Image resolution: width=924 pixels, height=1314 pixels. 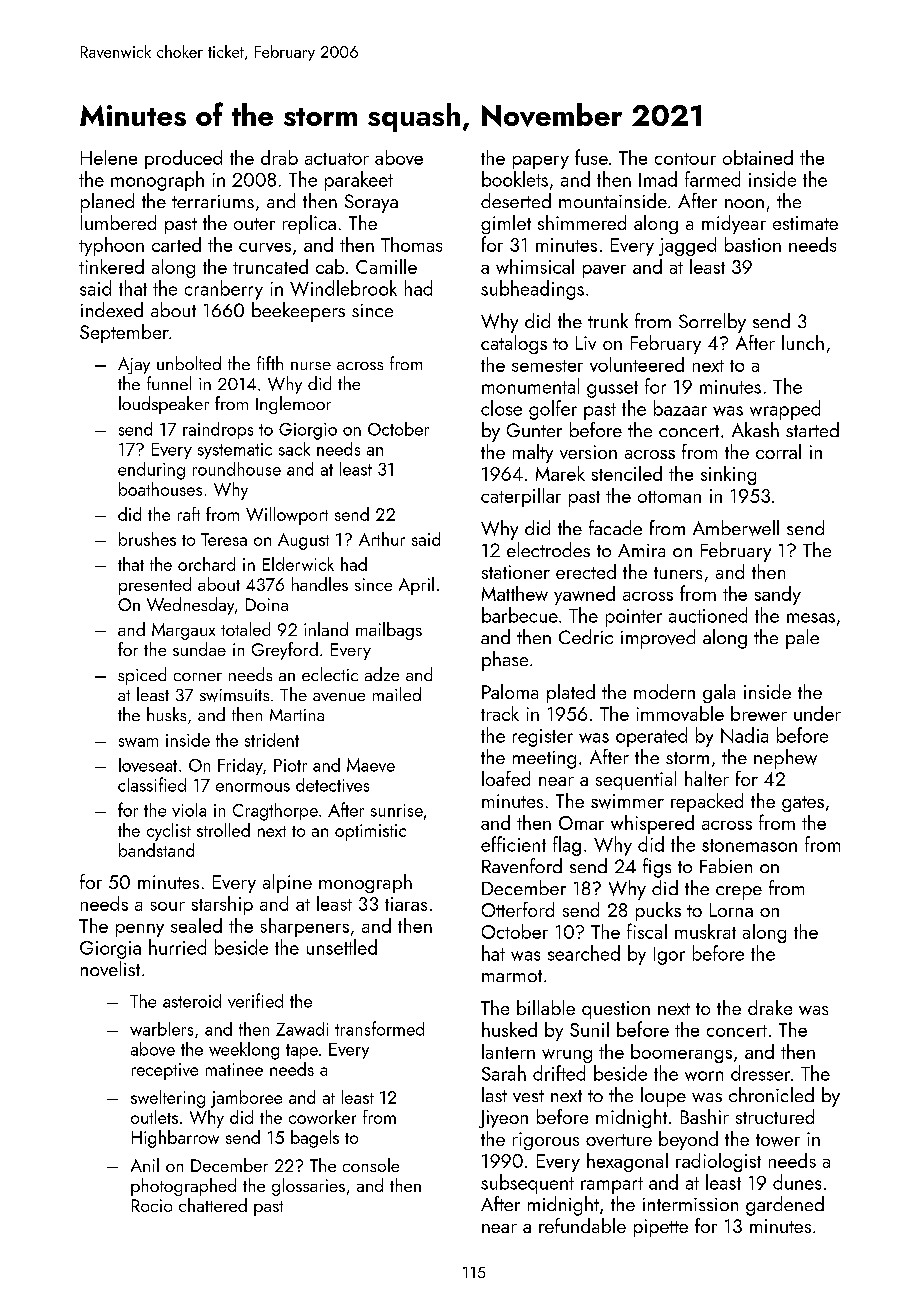 I want to click on enormous, so click(x=253, y=787).
